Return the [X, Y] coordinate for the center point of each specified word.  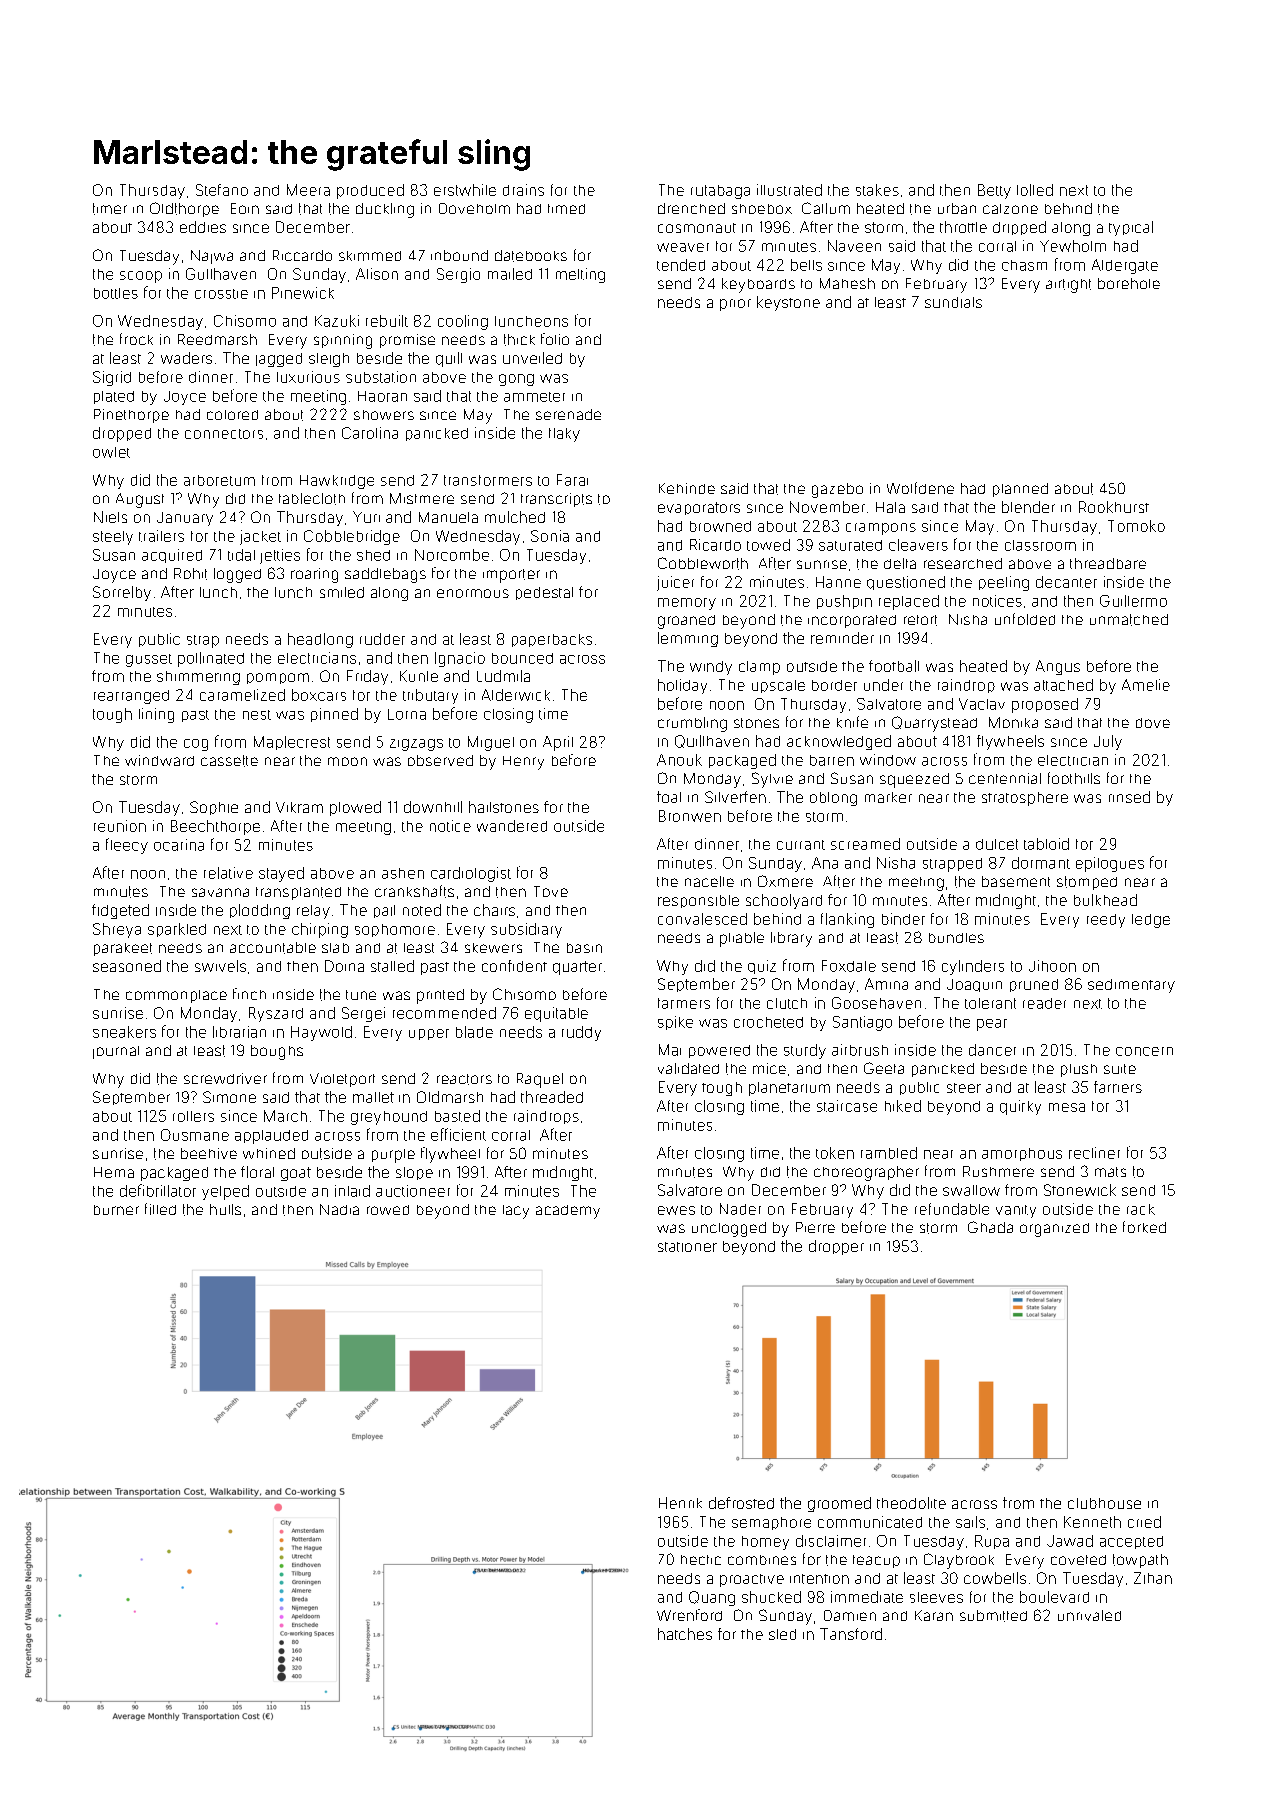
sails [970, 1522]
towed [768, 545]
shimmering [198, 678]
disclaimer [831, 1541]
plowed [355, 808]
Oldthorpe [184, 209]
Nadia [339, 1209]
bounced [522, 658]
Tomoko [1136, 526]
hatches [685, 1634]
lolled [1035, 190]
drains [523, 190]
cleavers [918, 545]
